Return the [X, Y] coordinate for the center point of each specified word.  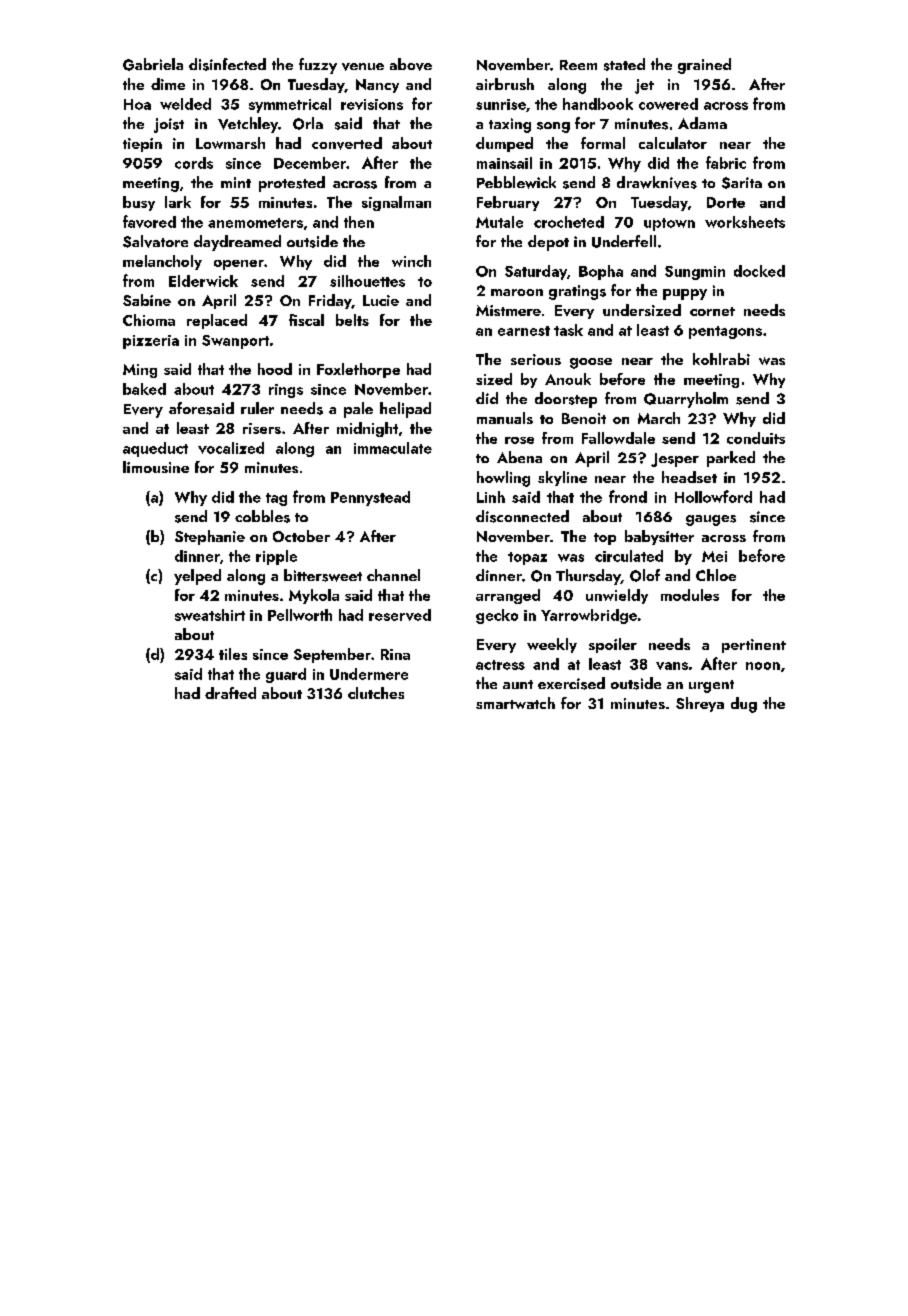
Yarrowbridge [589, 616]
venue [363, 67]
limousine [156, 467]
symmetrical [290, 105]
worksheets [745, 222]
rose [519, 440]
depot [548, 243]
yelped [197, 577]
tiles [233, 654]
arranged [508, 596]
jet [644, 86]
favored [149, 221]
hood [275, 369]
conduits [756, 438]
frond [628, 496]
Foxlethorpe [358, 370]
